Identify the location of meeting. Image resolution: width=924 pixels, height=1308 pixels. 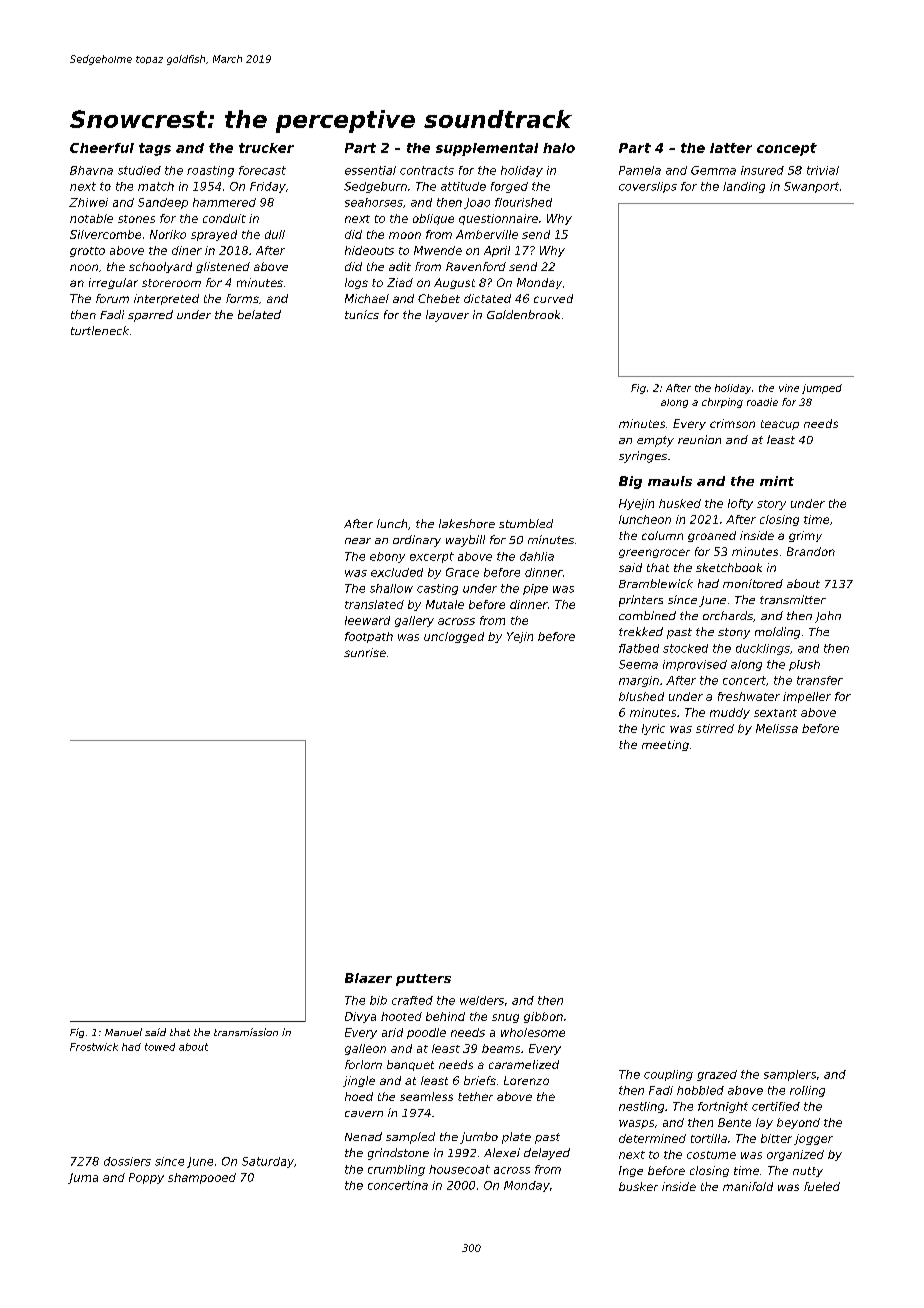
(665, 745).
